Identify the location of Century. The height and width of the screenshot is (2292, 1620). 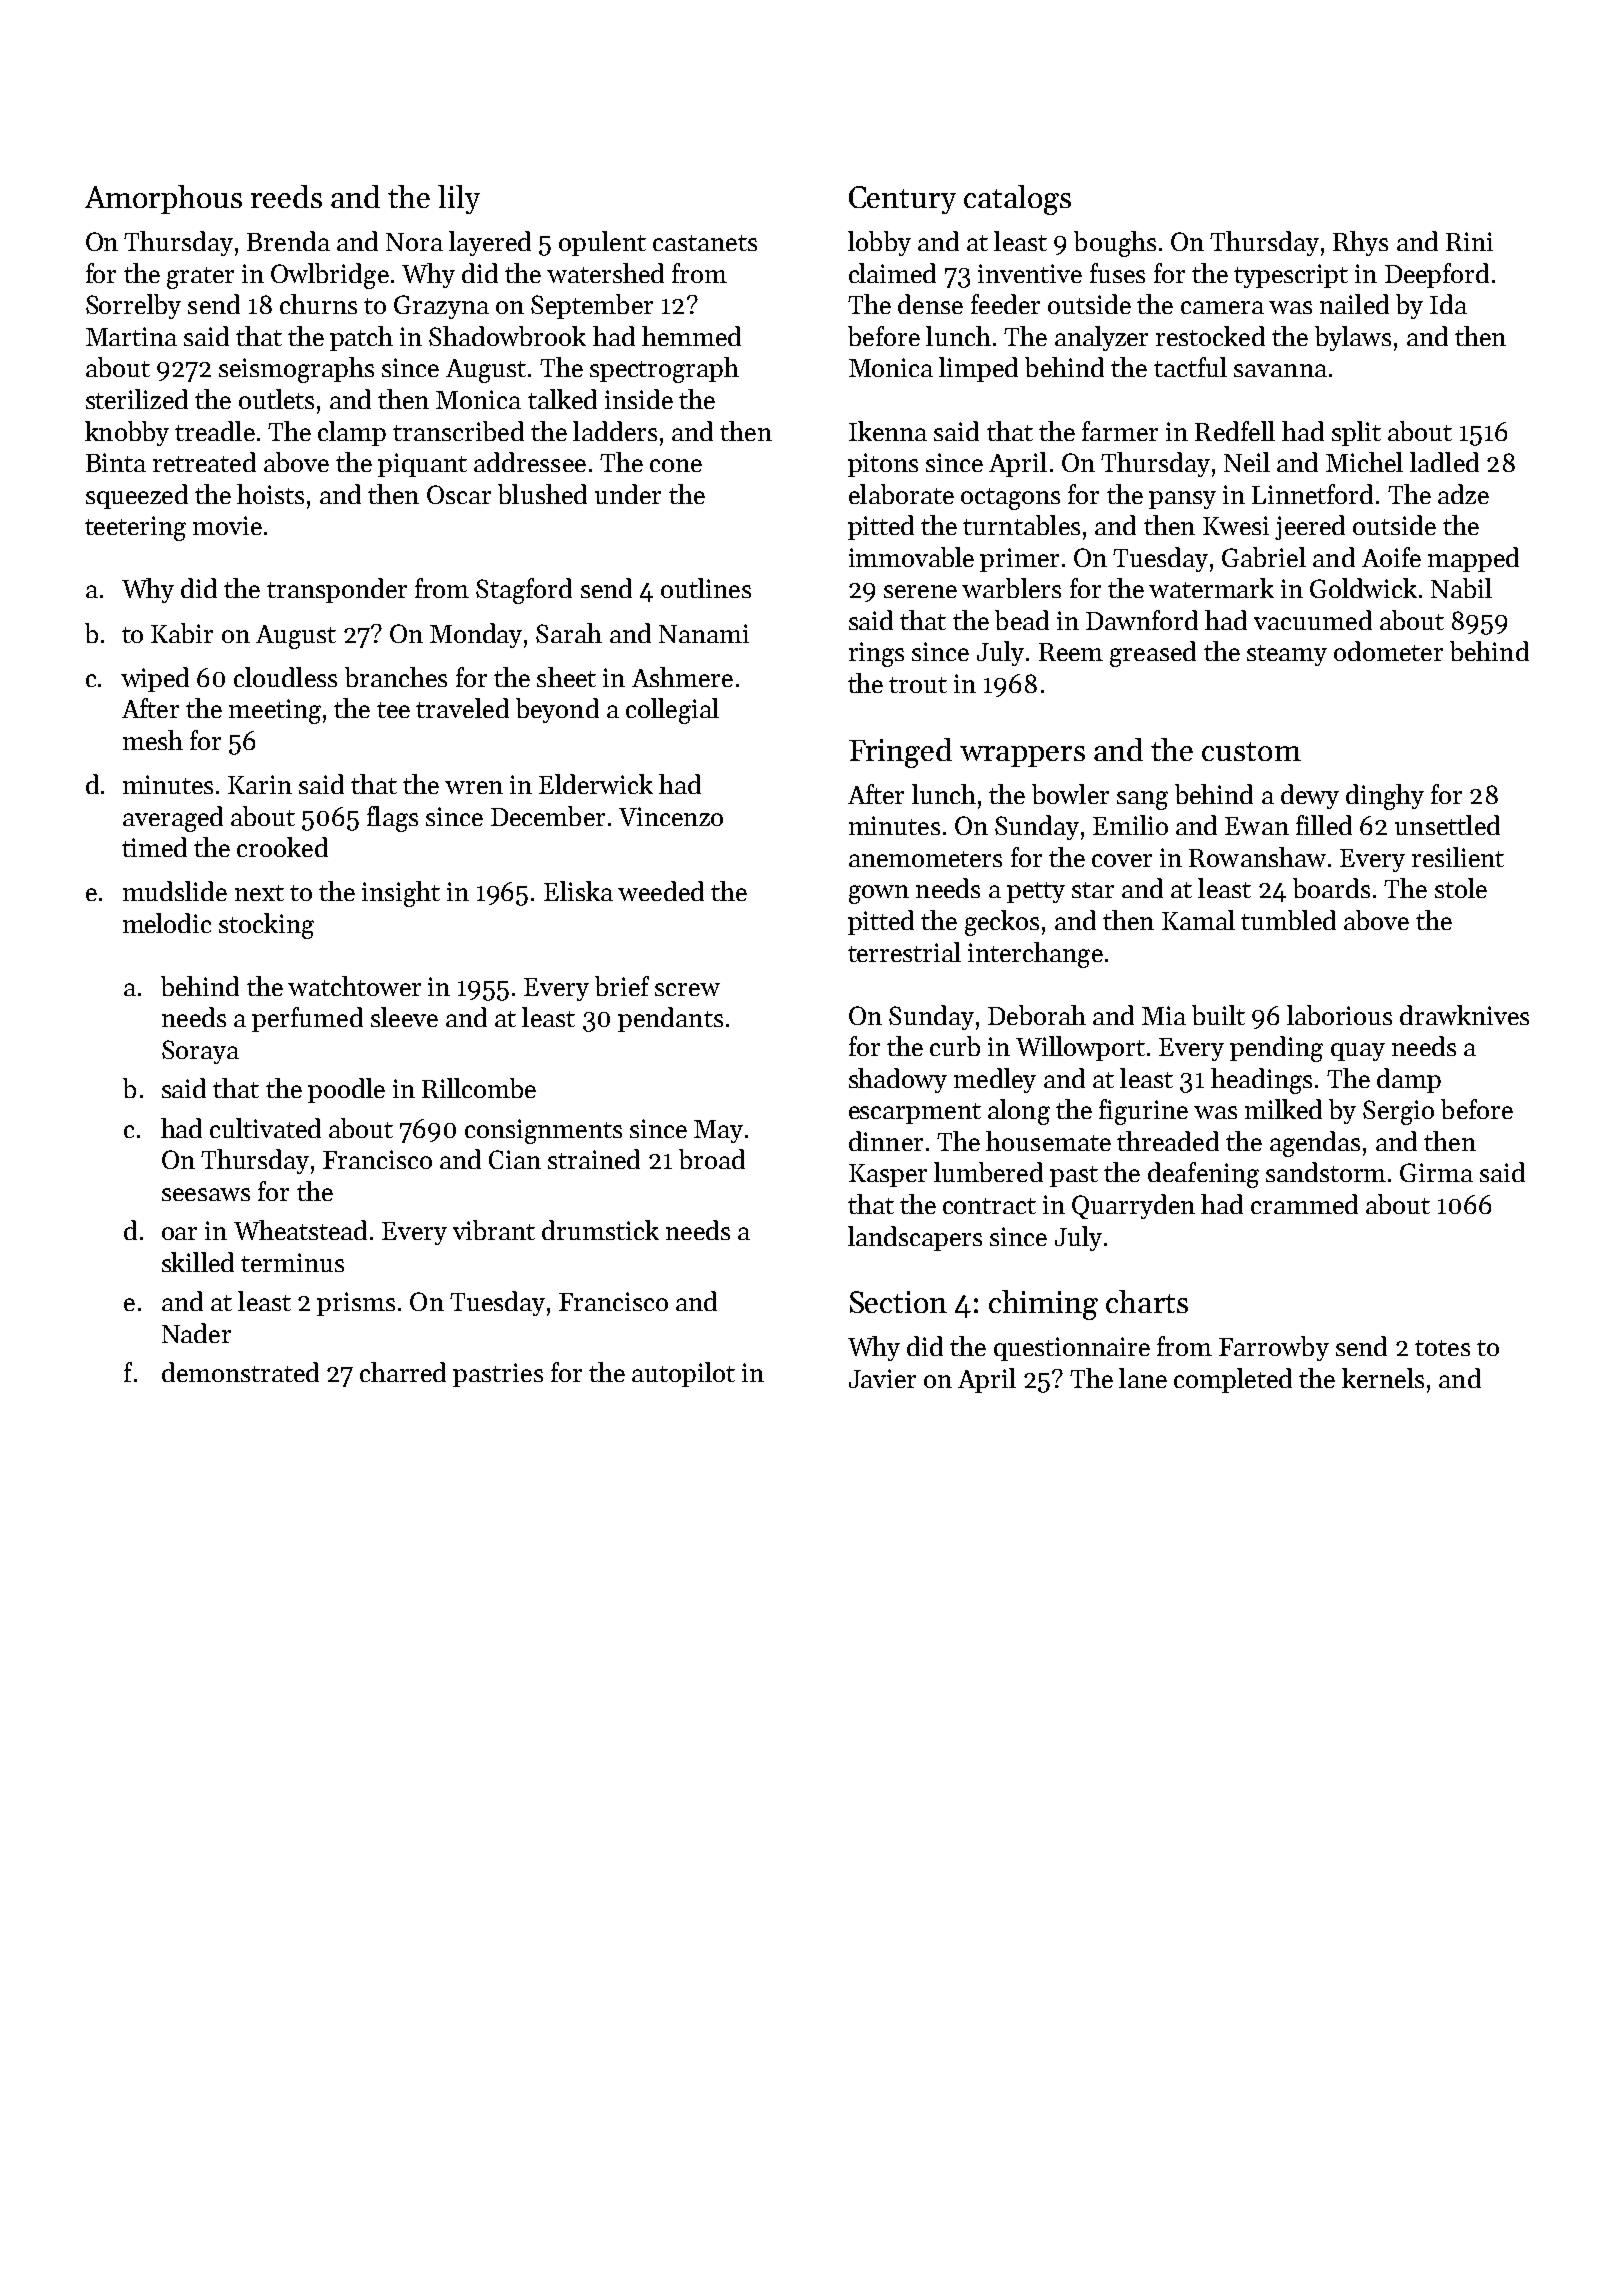
(902, 200).
